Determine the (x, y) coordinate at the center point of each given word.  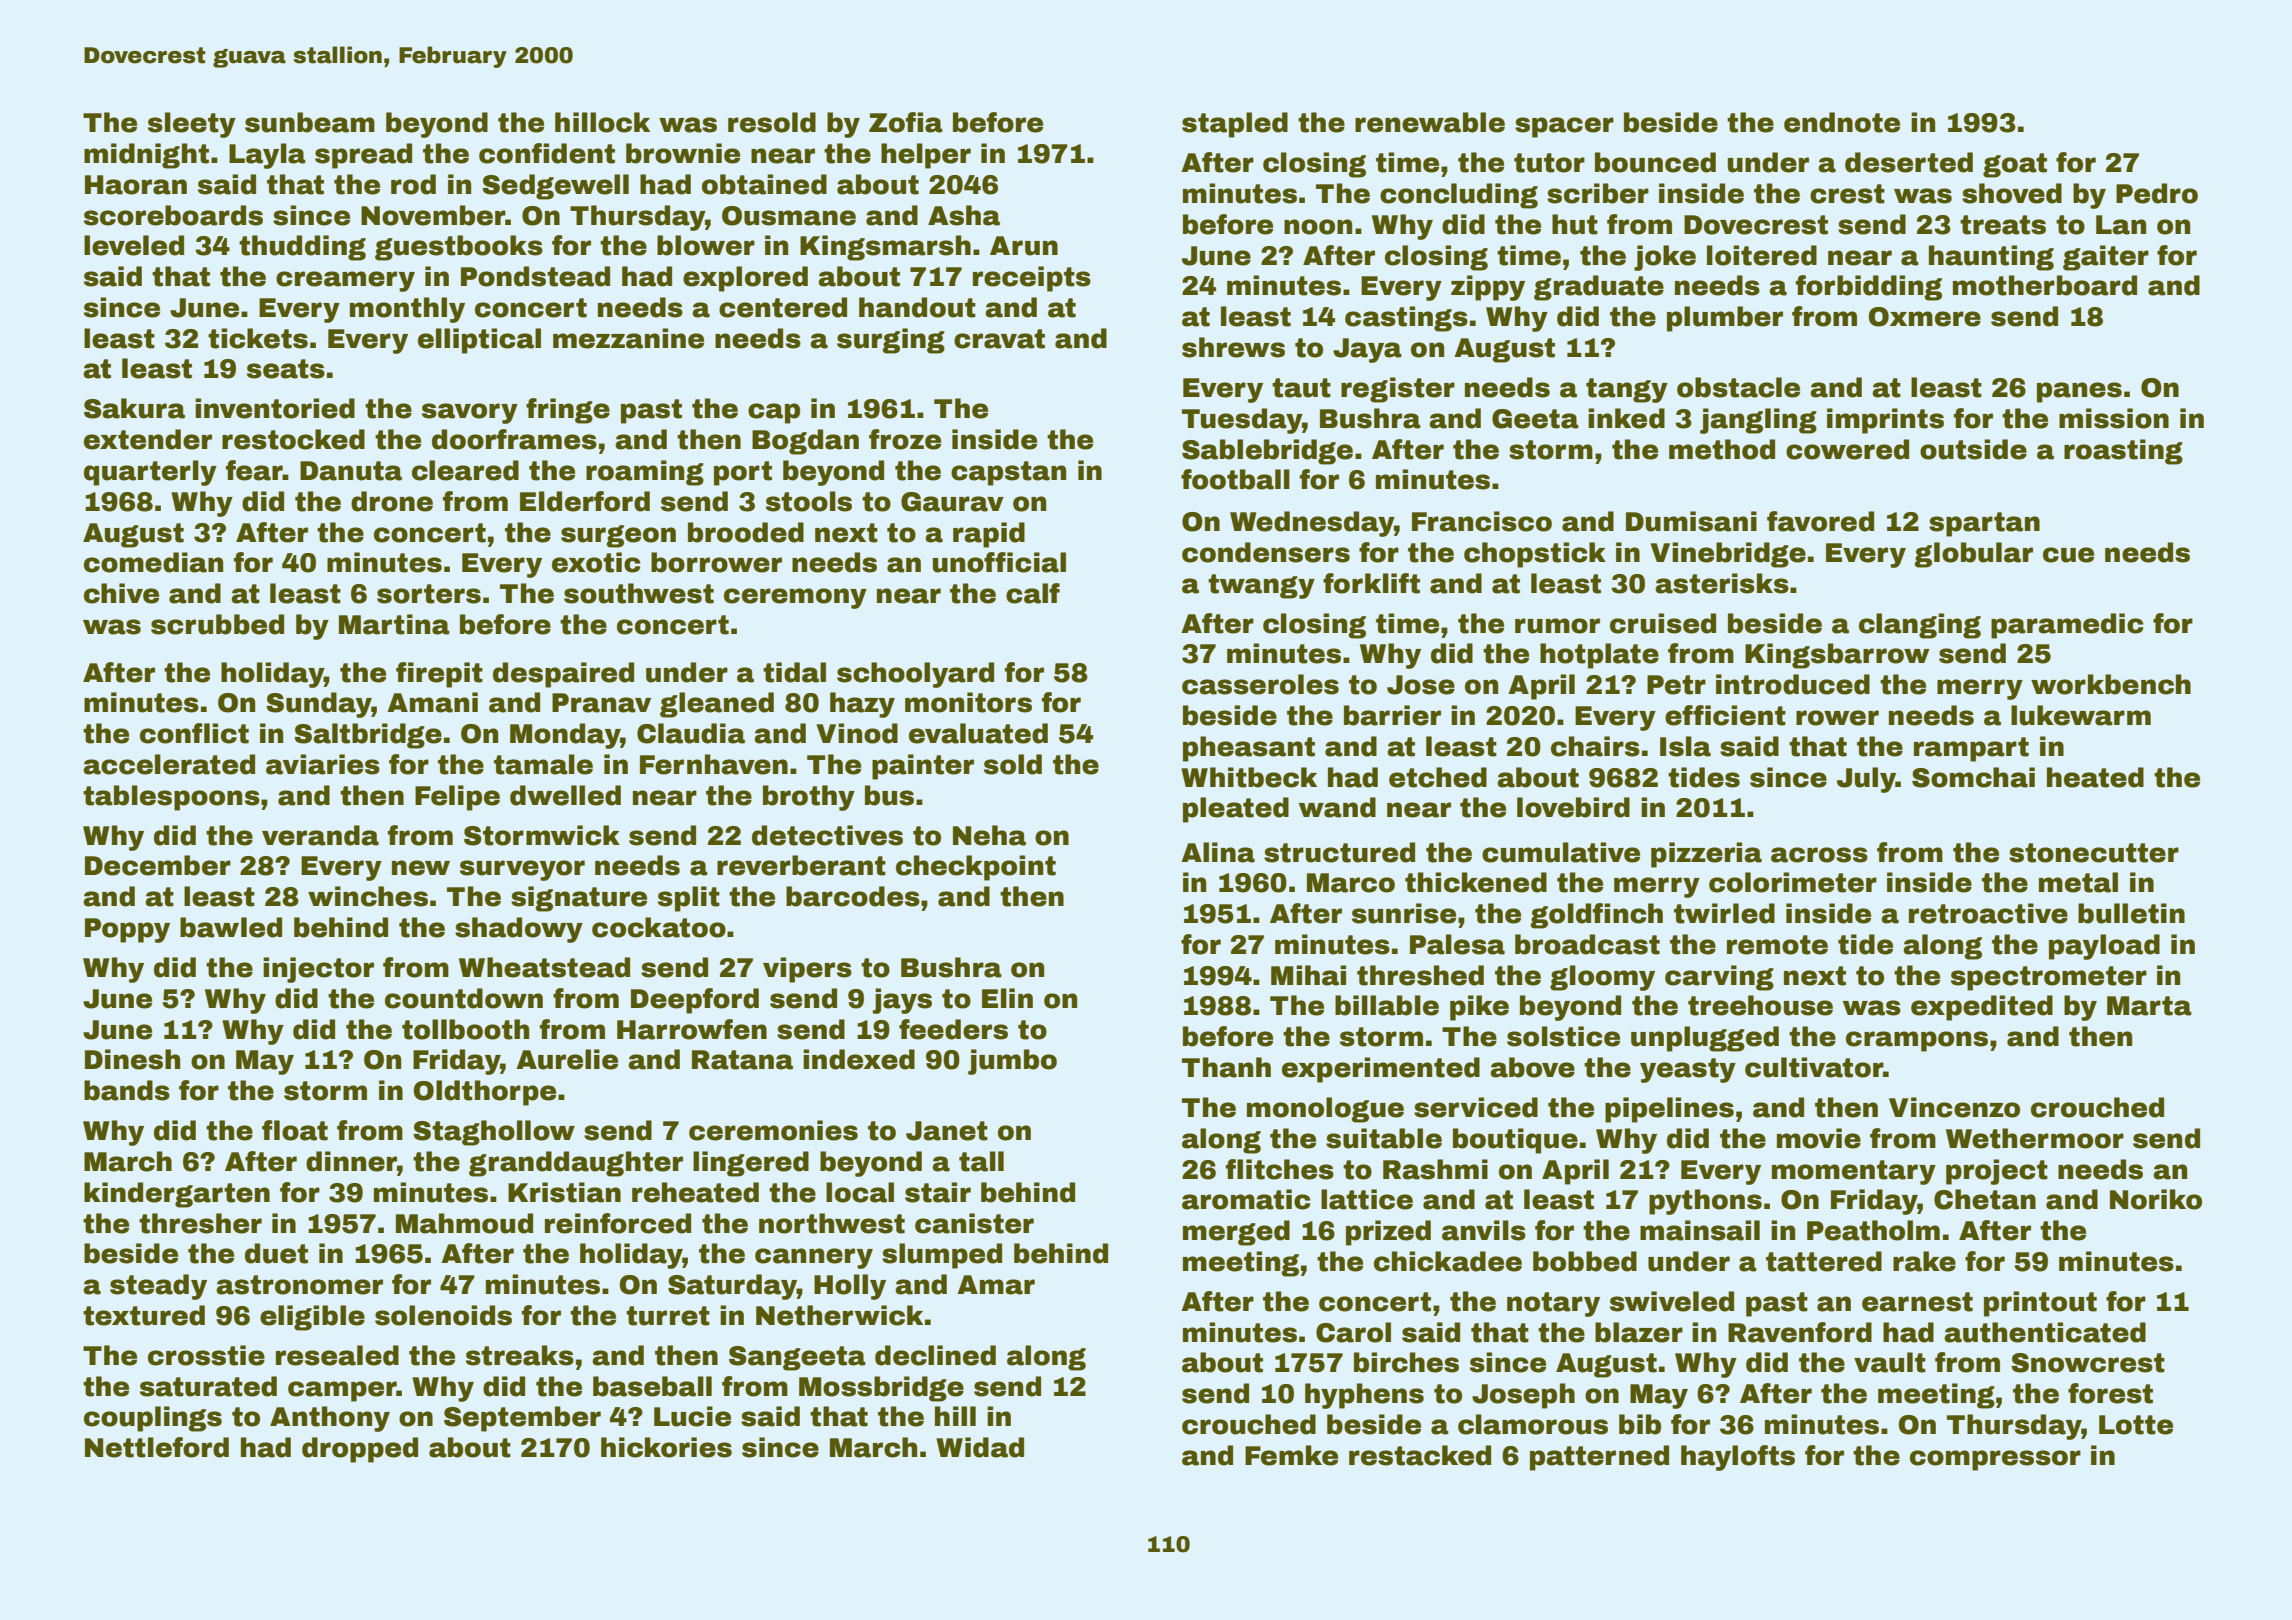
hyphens (1364, 1396)
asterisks (1722, 583)
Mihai (1308, 975)
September (522, 1419)
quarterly (150, 473)
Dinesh (132, 1059)
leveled (134, 245)
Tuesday (1242, 421)
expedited (1982, 1008)
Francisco (1482, 521)
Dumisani (1691, 521)
